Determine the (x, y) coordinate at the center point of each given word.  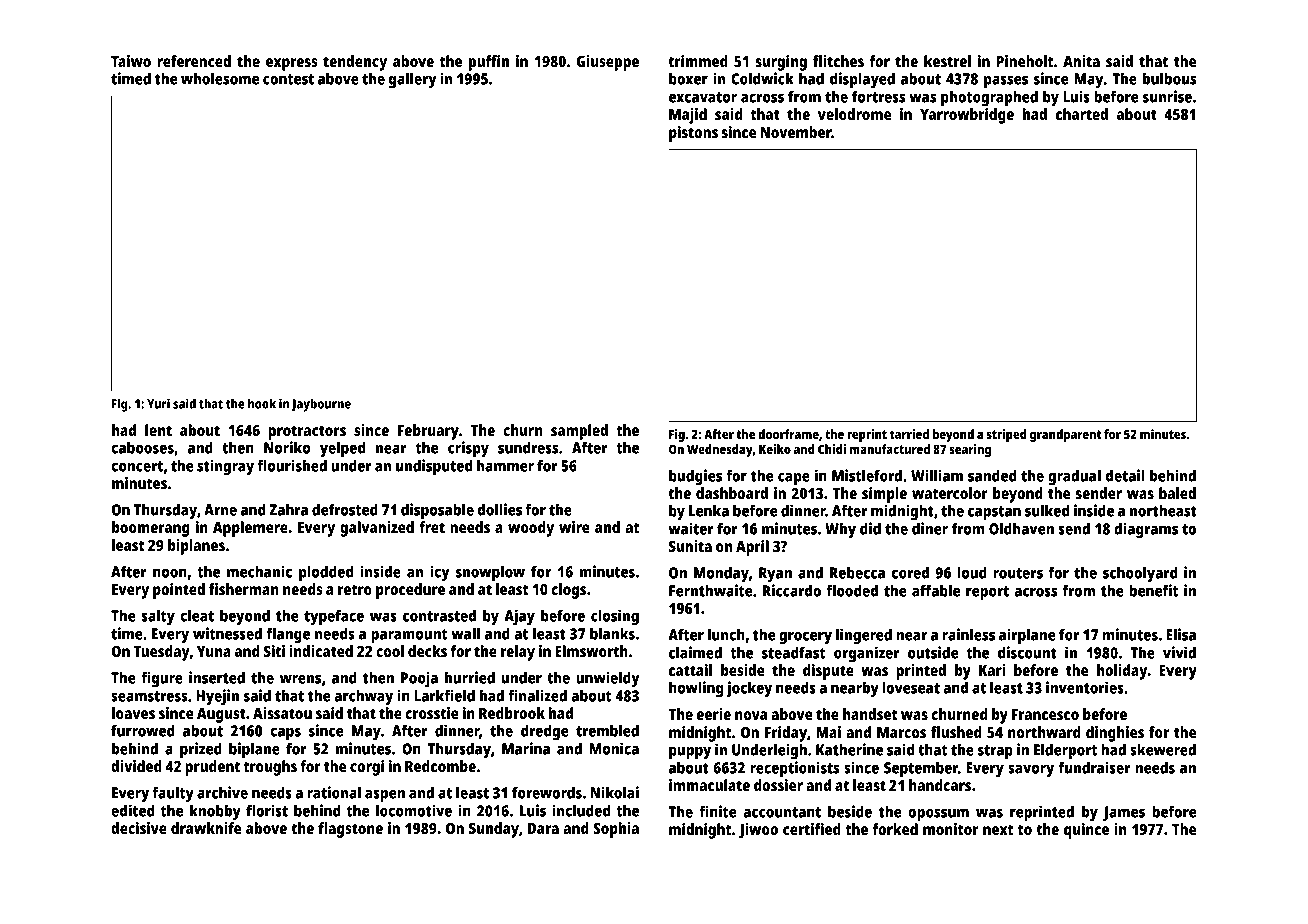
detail (1125, 475)
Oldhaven (1021, 528)
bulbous (1169, 78)
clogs (568, 591)
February (428, 432)
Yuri (158, 403)
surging (781, 63)
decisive (139, 828)
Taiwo (131, 61)
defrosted (345, 509)
